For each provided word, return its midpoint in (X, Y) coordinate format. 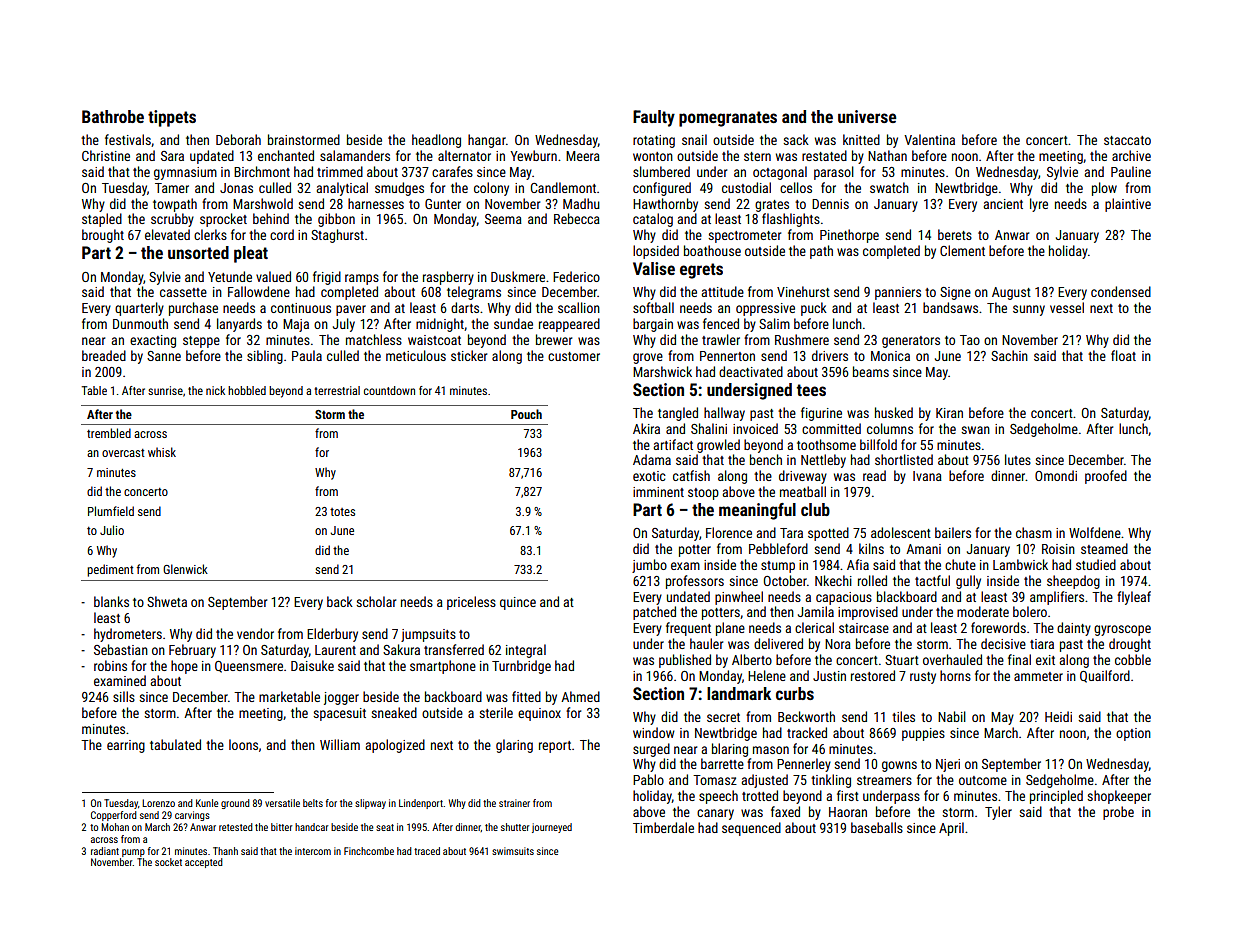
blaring (730, 750)
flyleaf (1134, 598)
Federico (576, 276)
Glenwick (185, 569)
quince (518, 603)
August (1011, 293)
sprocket (223, 220)
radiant (105, 851)
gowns (899, 766)
